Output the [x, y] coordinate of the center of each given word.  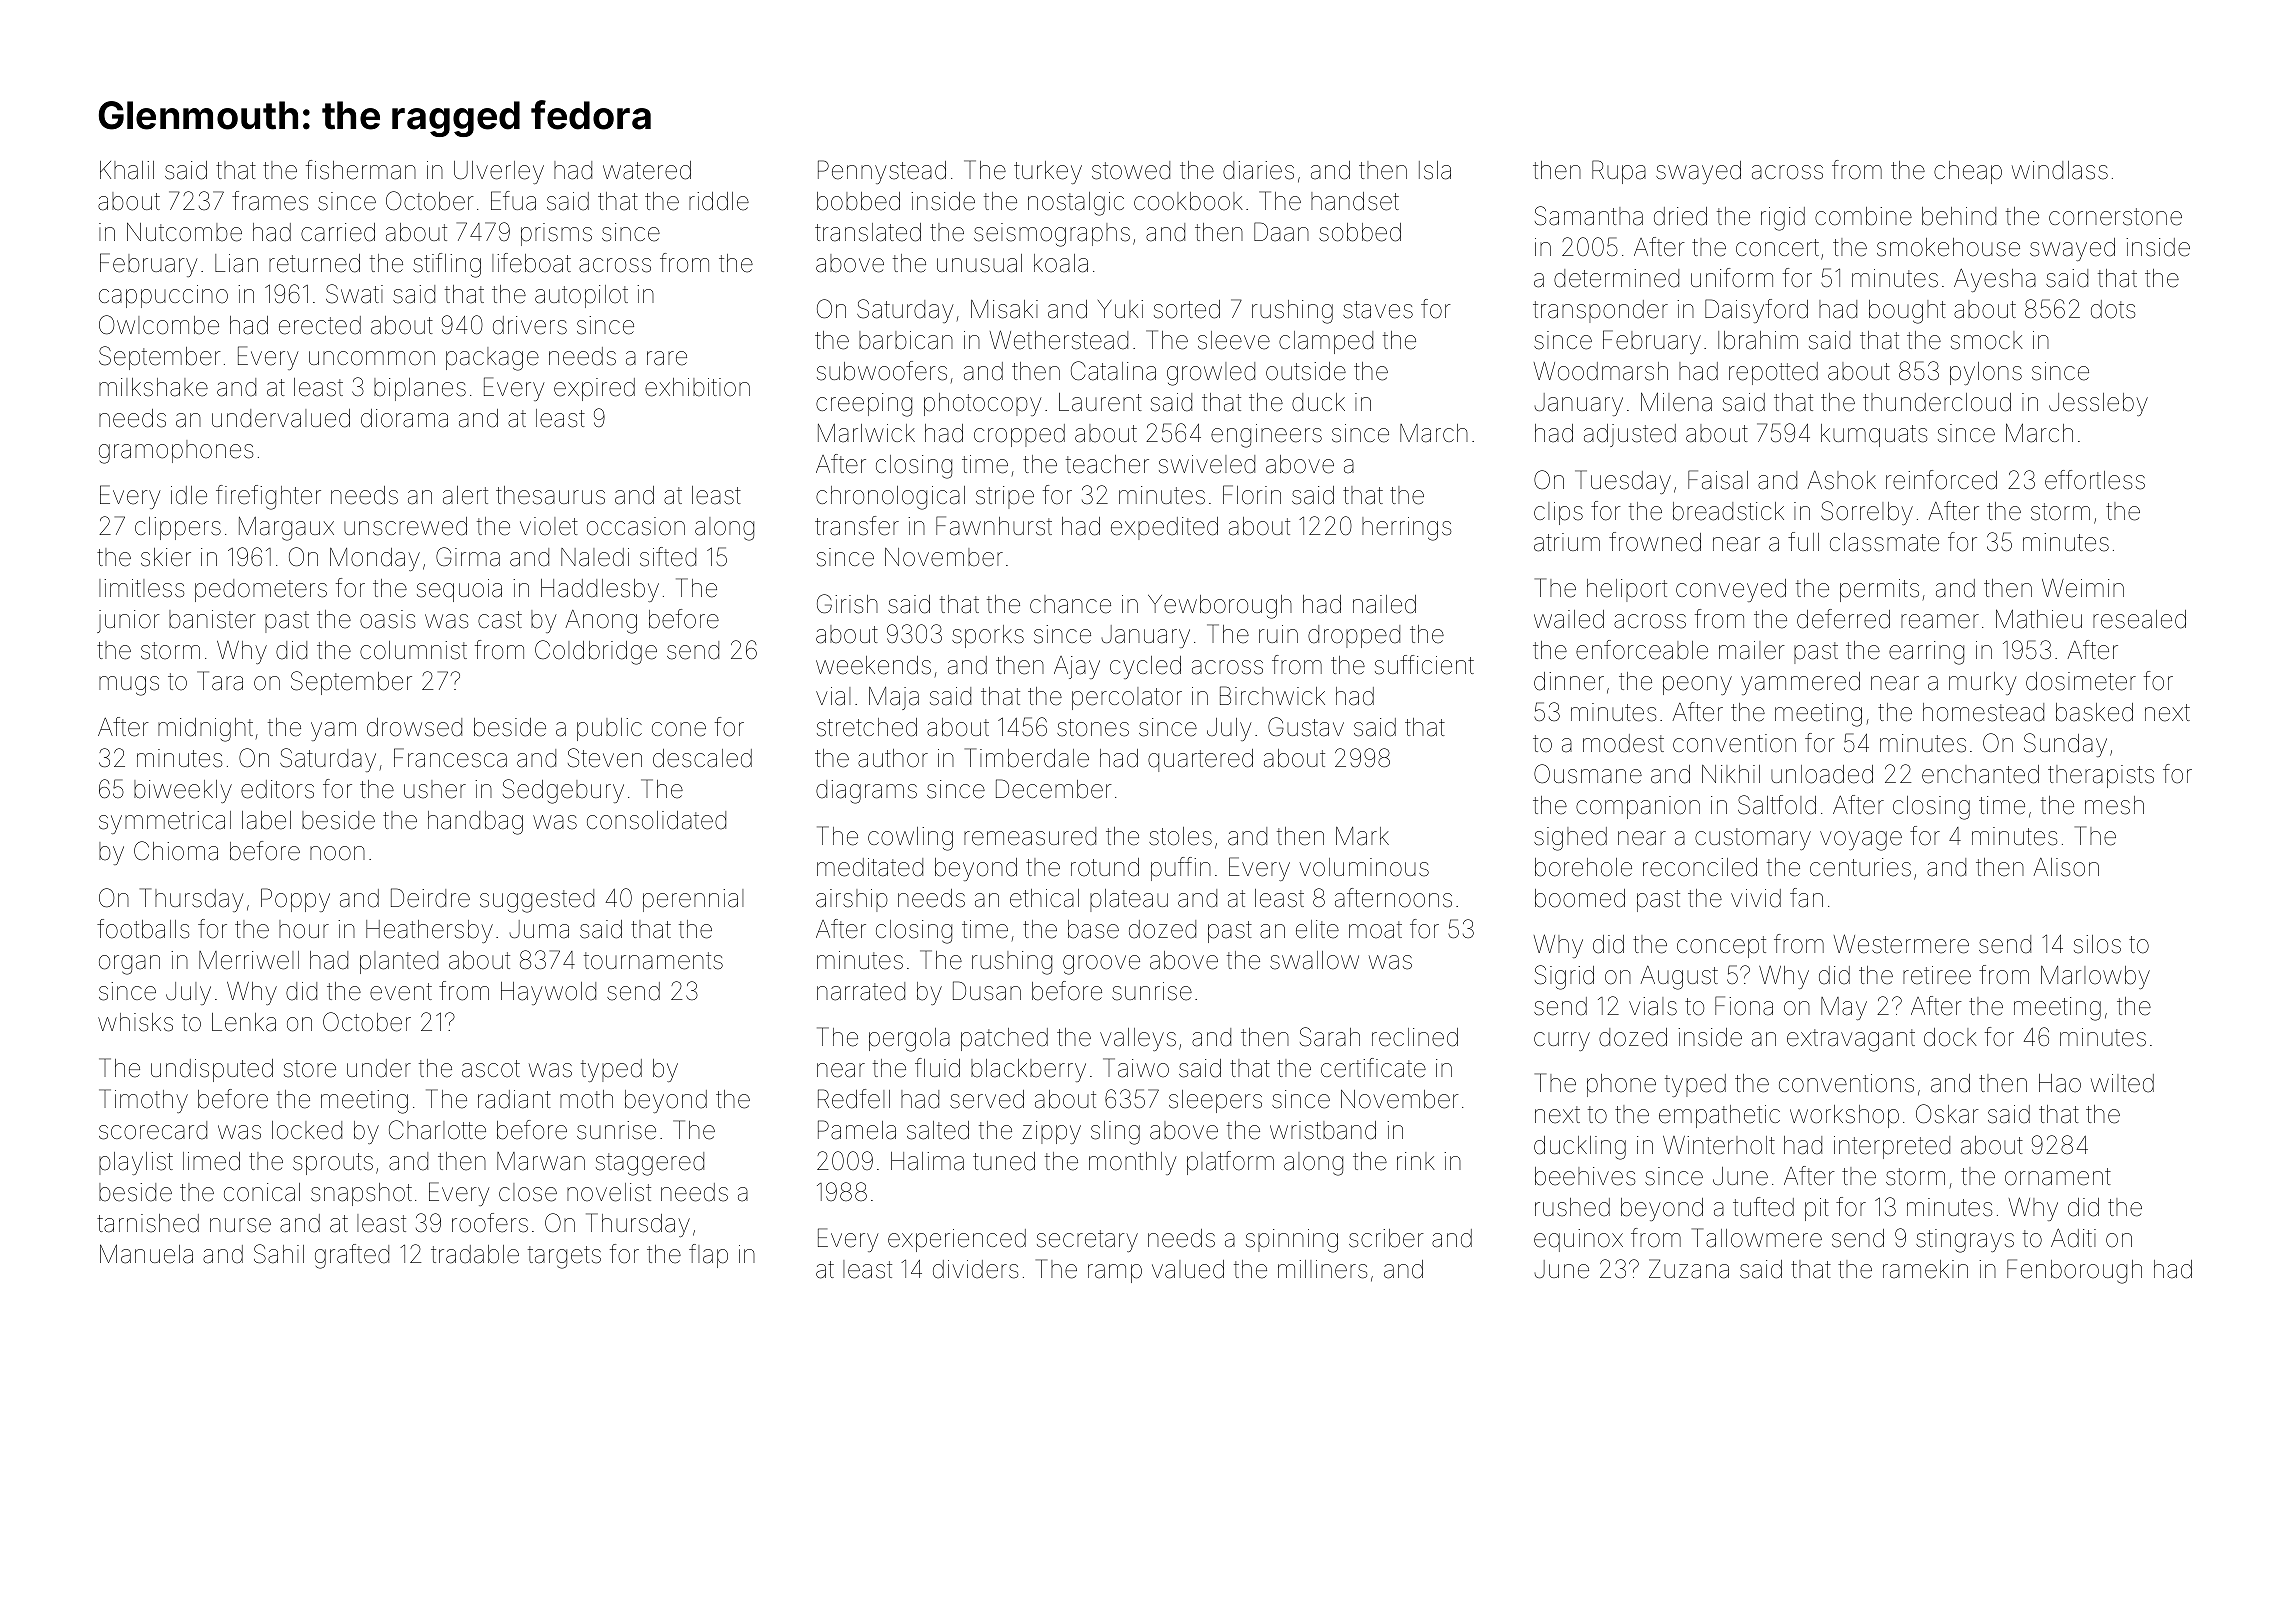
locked [307, 1130]
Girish [847, 604]
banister [212, 619]
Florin [1252, 495]
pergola [909, 1040]
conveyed [1731, 590]
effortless [2095, 480]
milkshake [153, 387]
